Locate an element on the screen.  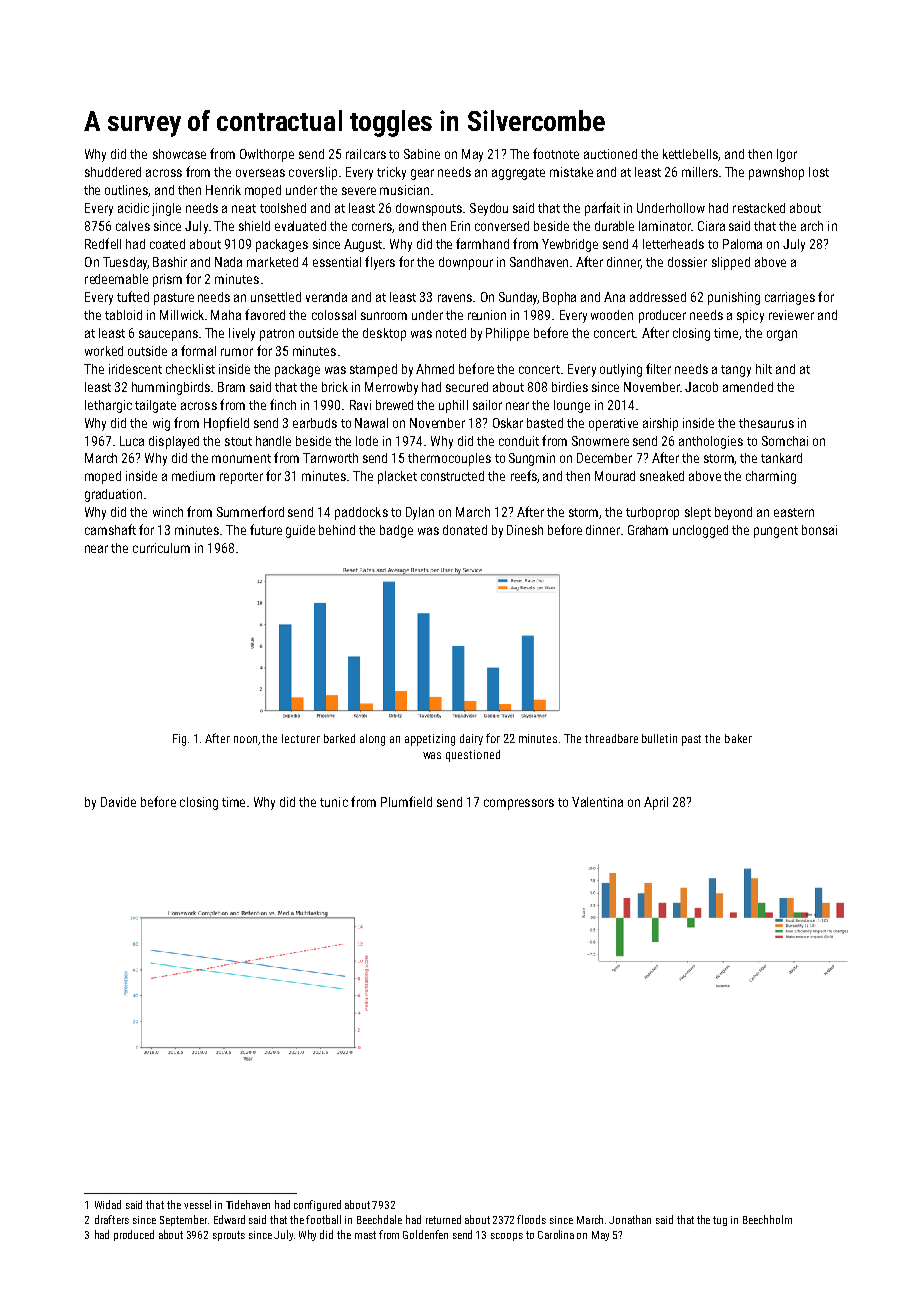
vessel is located at coordinates (197, 1204).
